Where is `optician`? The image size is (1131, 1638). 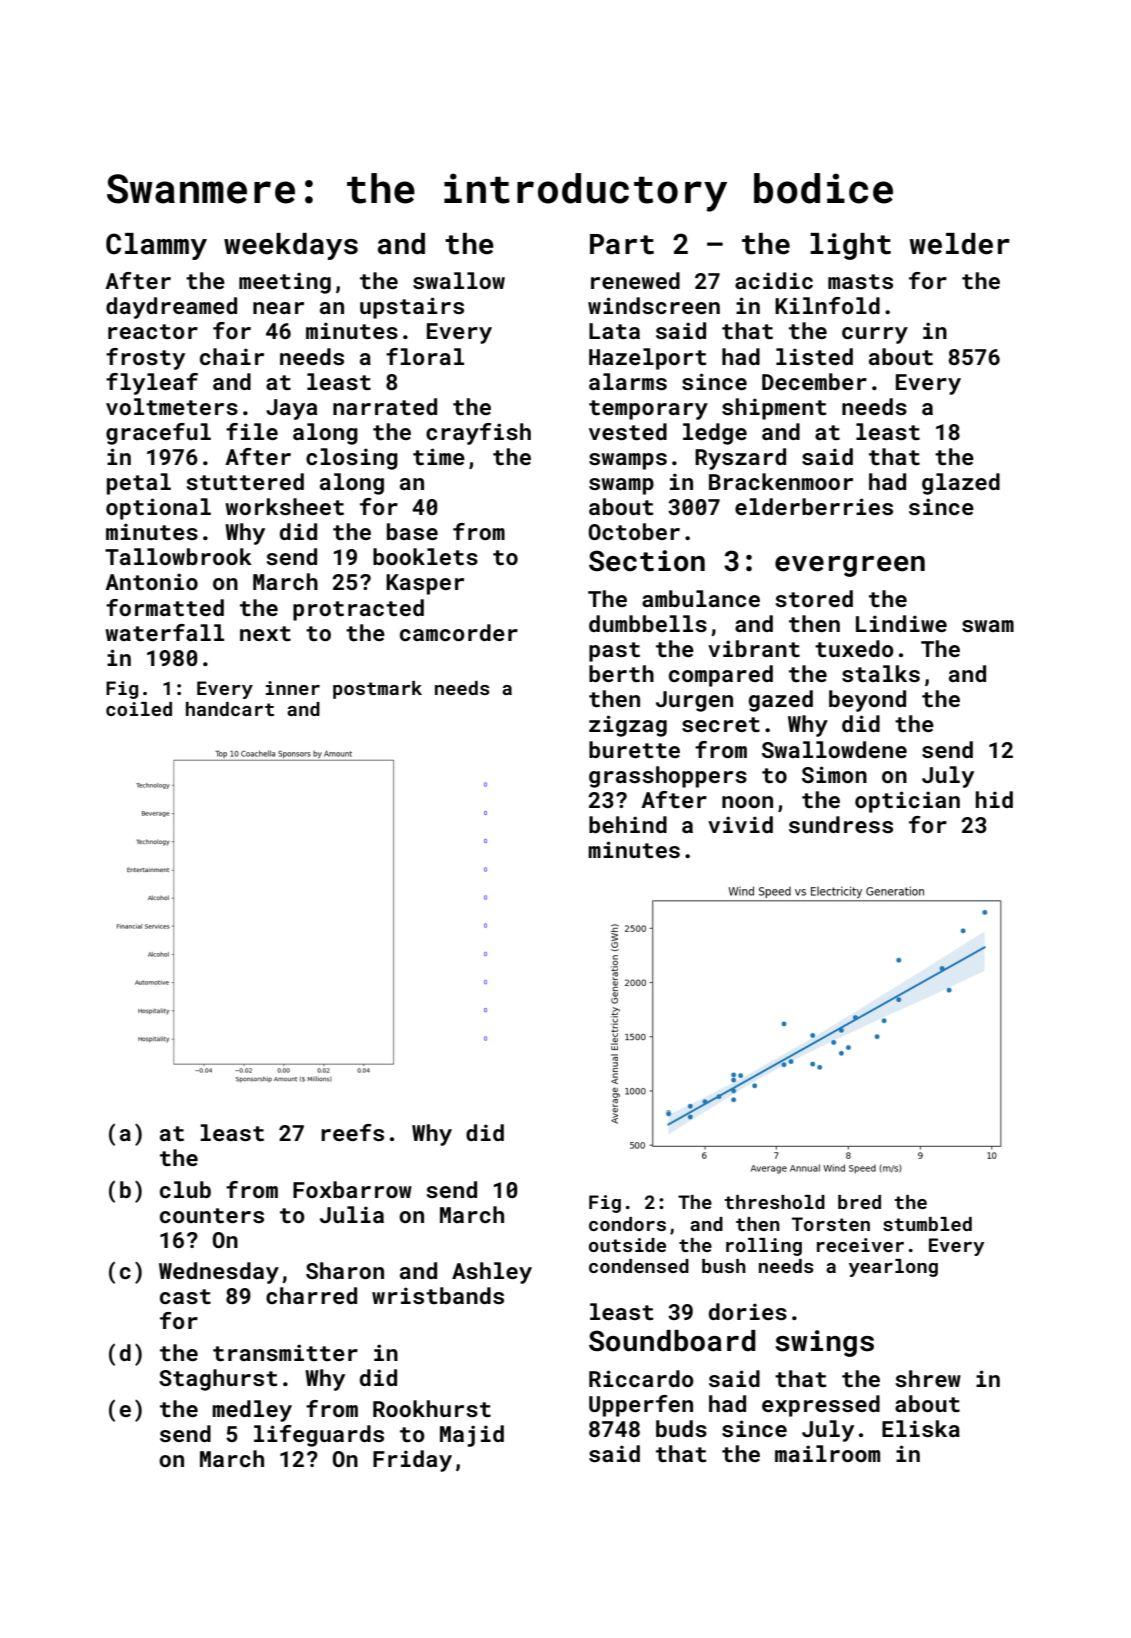 optician is located at coordinates (907, 802).
